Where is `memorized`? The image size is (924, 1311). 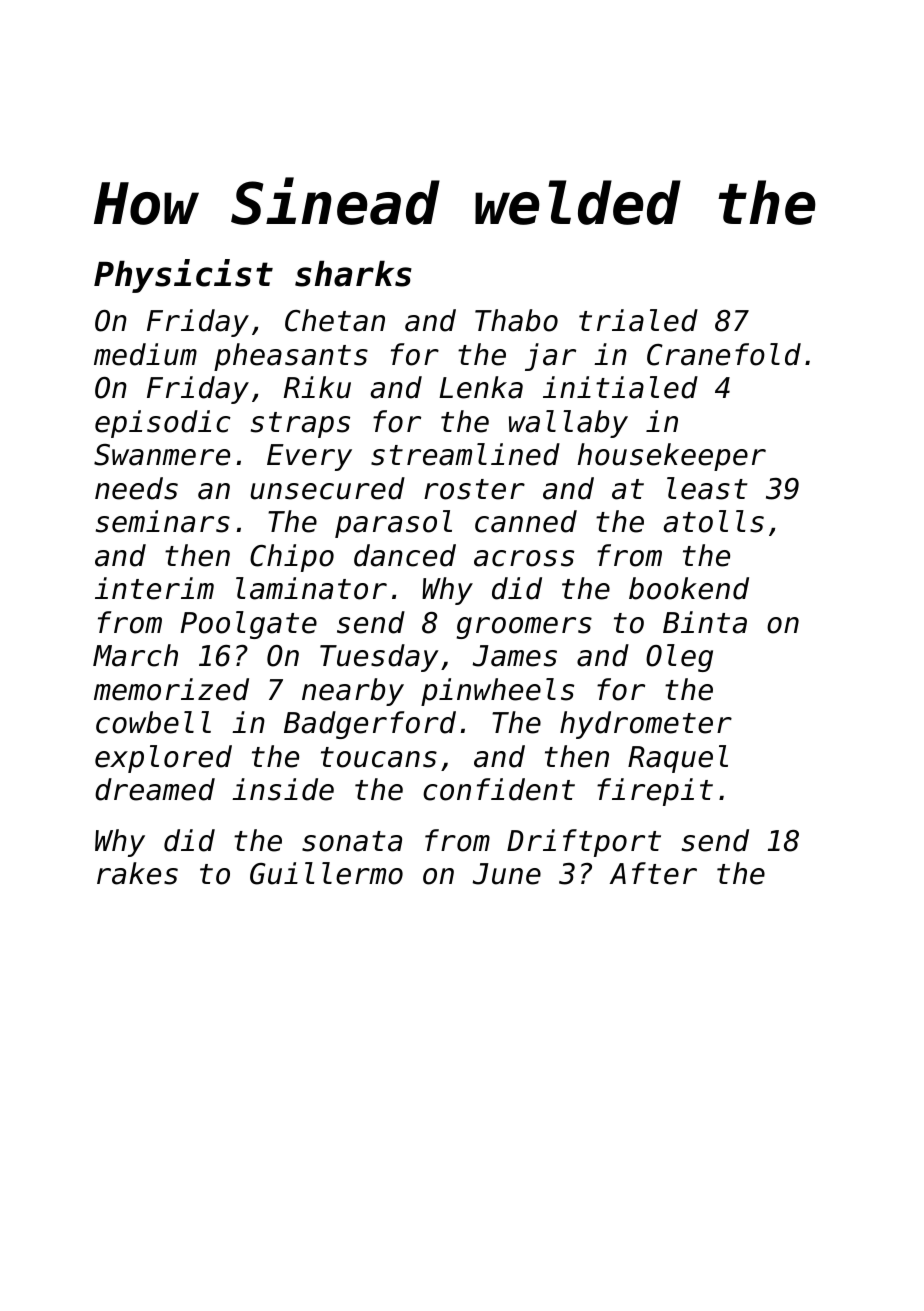
memorized is located at coordinates (171, 689).
